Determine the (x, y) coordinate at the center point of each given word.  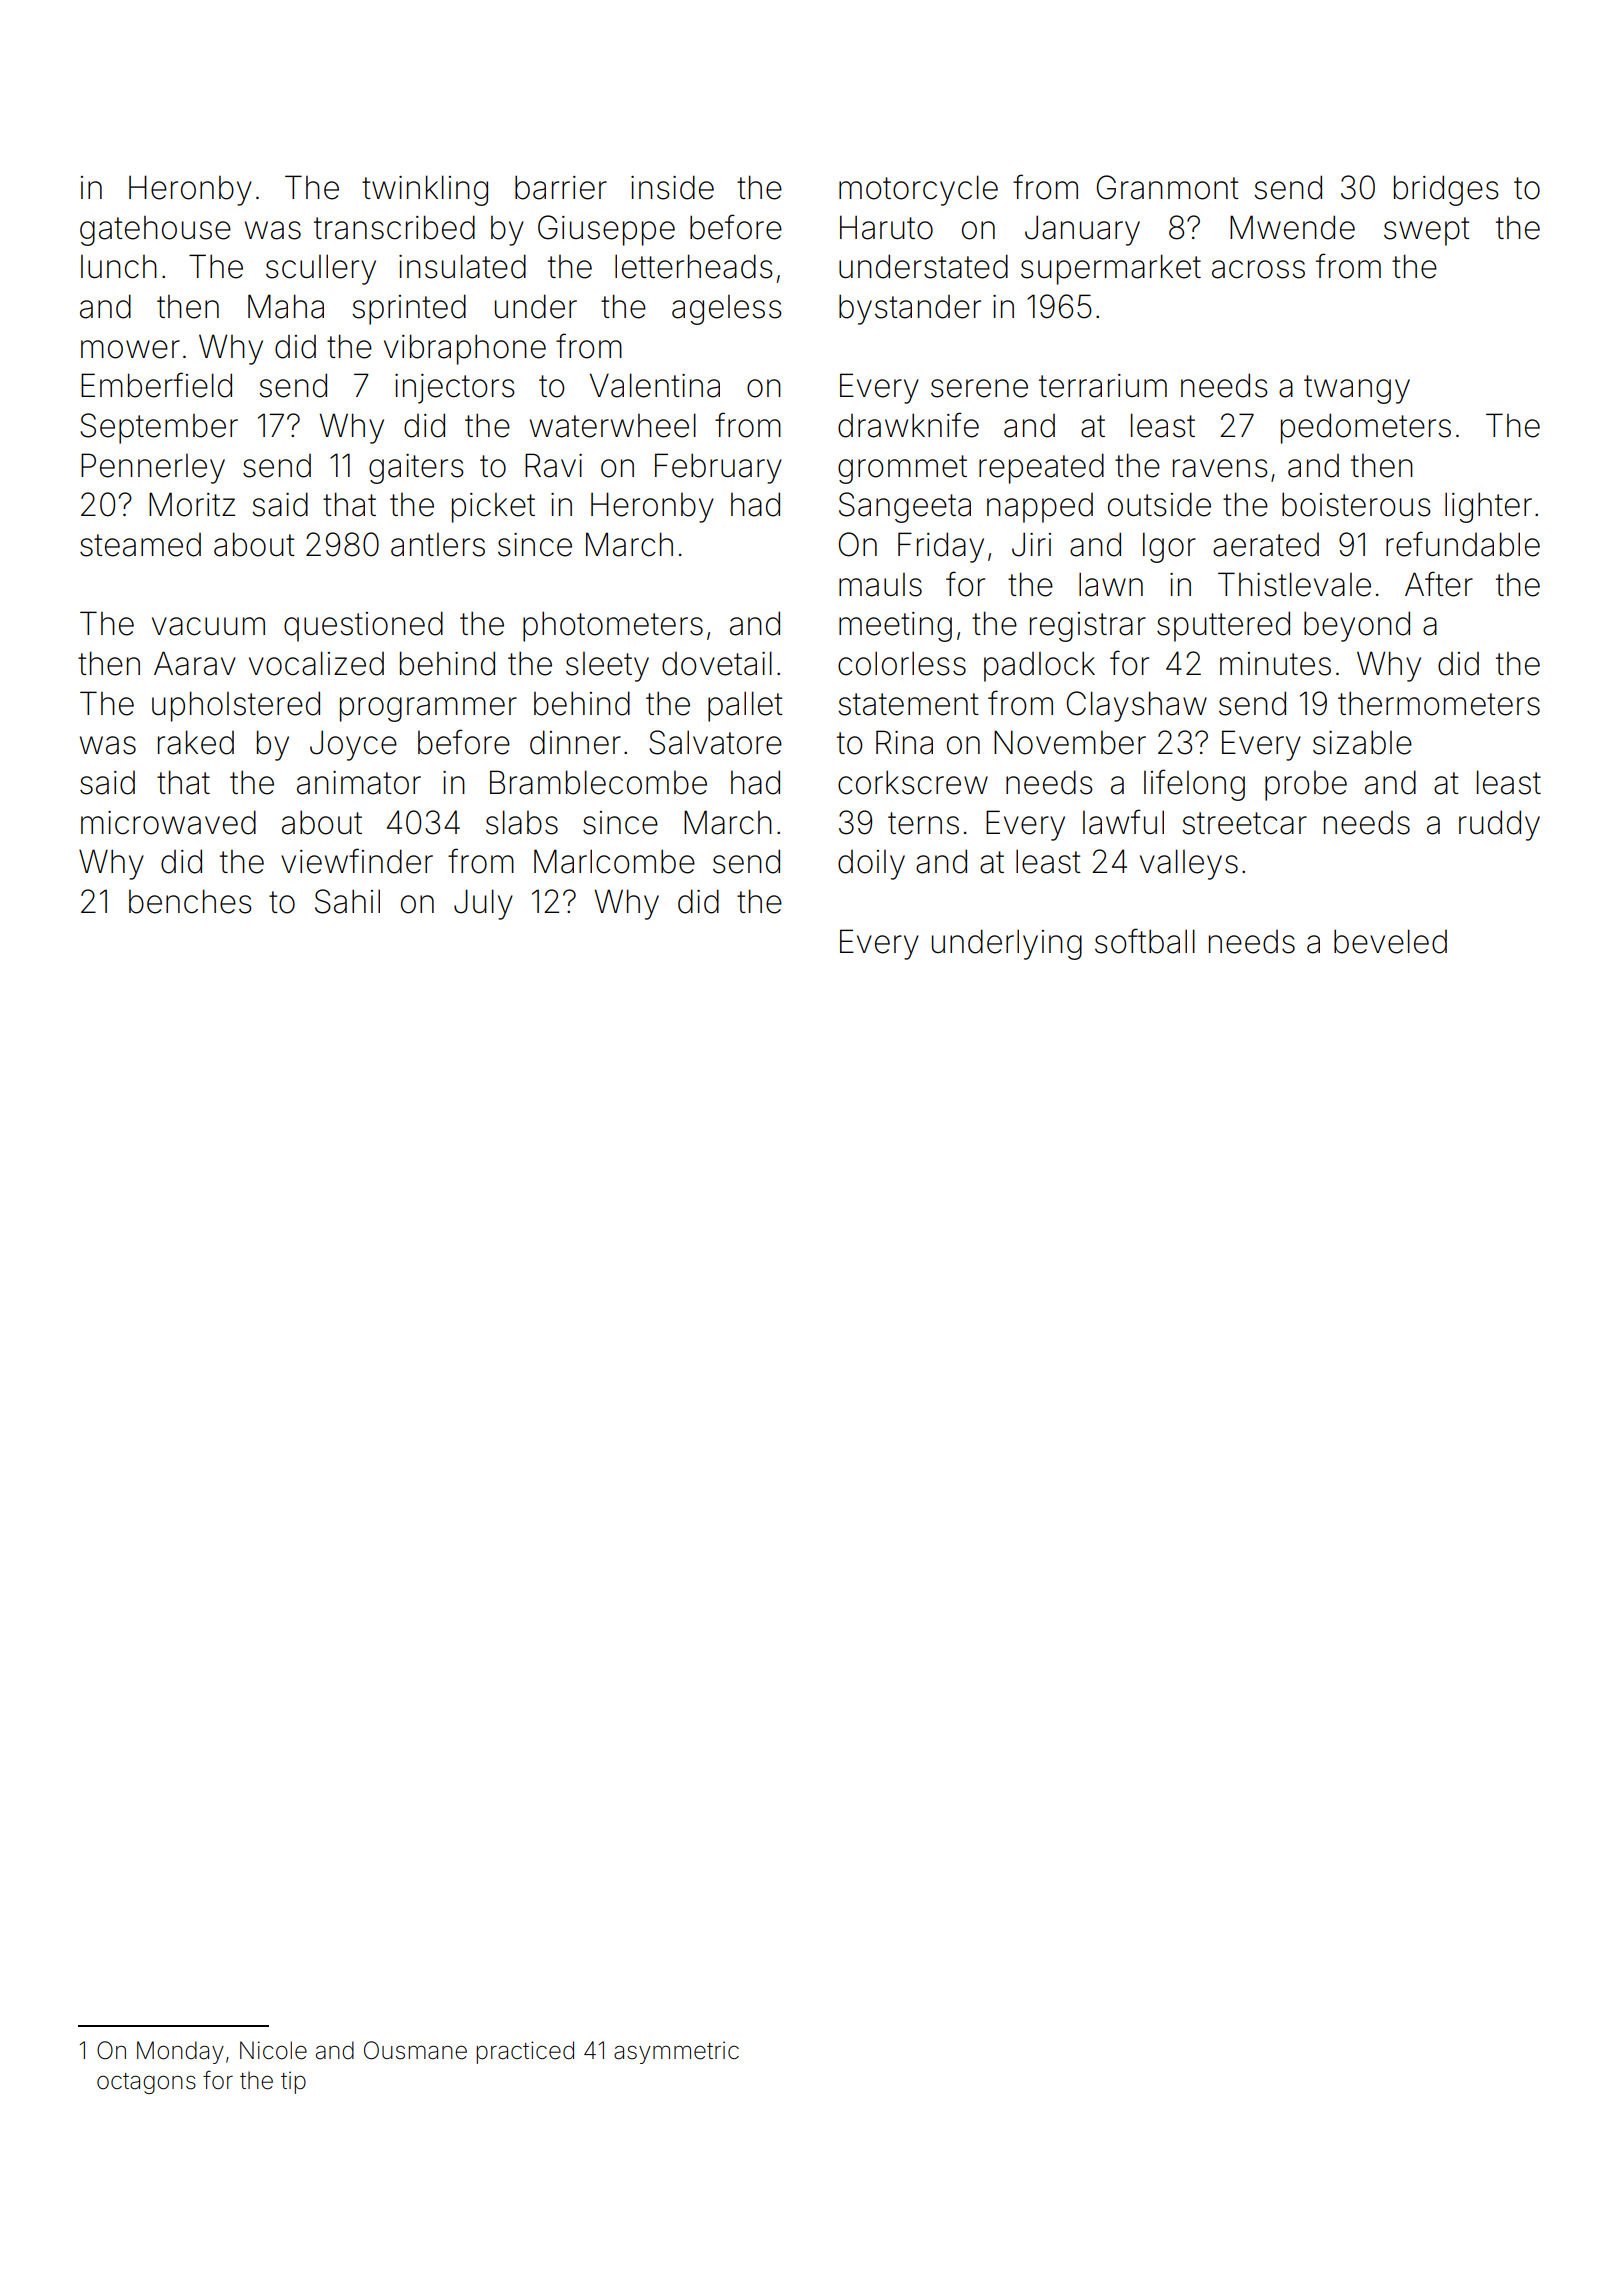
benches (190, 901)
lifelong (1194, 785)
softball (1145, 941)
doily (871, 865)
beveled (1390, 941)
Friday (941, 547)
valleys (1189, 864)
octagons (146, 2083)
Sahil (347, 901)
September (159, 428)
